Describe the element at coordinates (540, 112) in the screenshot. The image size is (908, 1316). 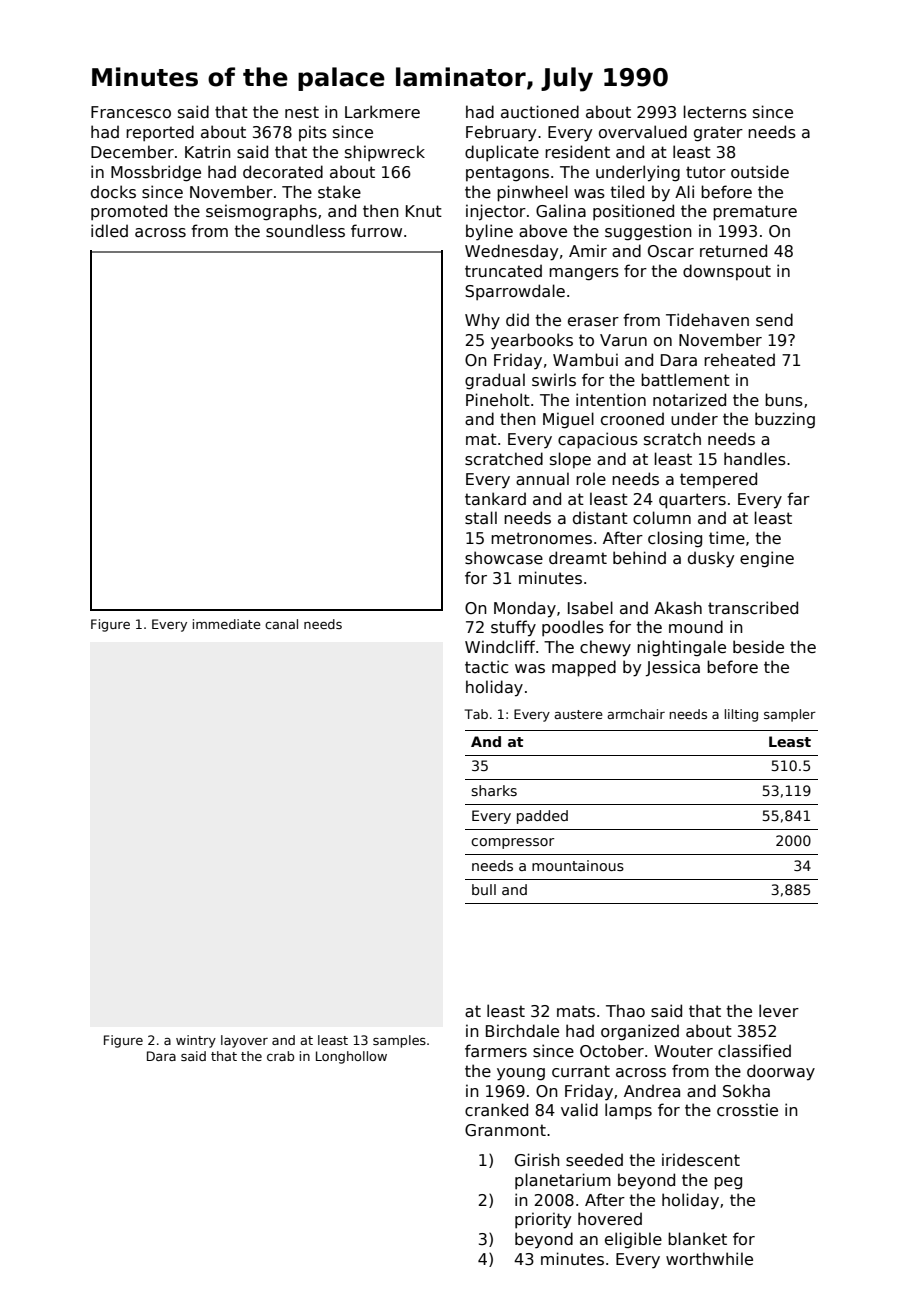
I see `auctioned` at that location.
